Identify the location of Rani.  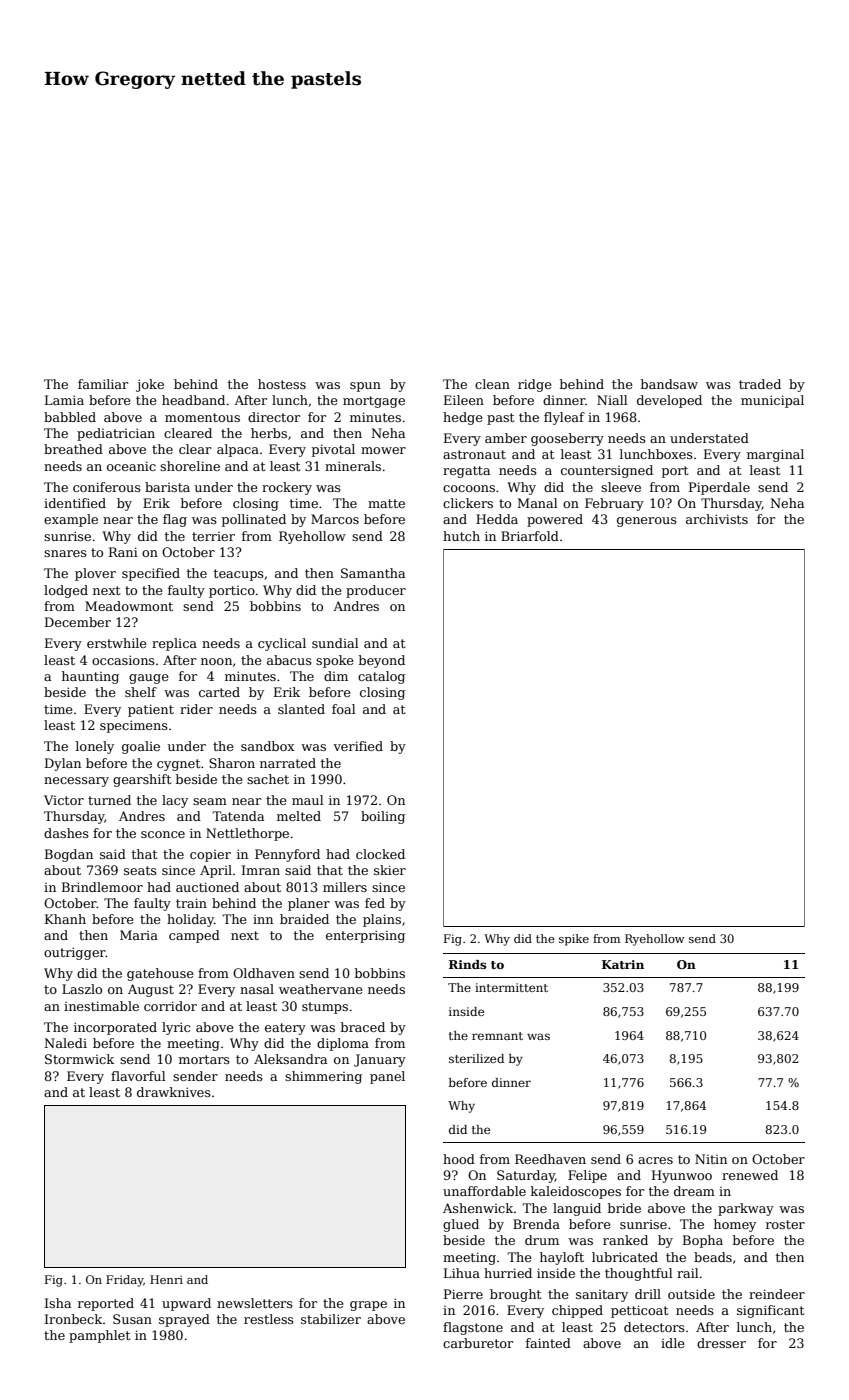
(123, 552).
